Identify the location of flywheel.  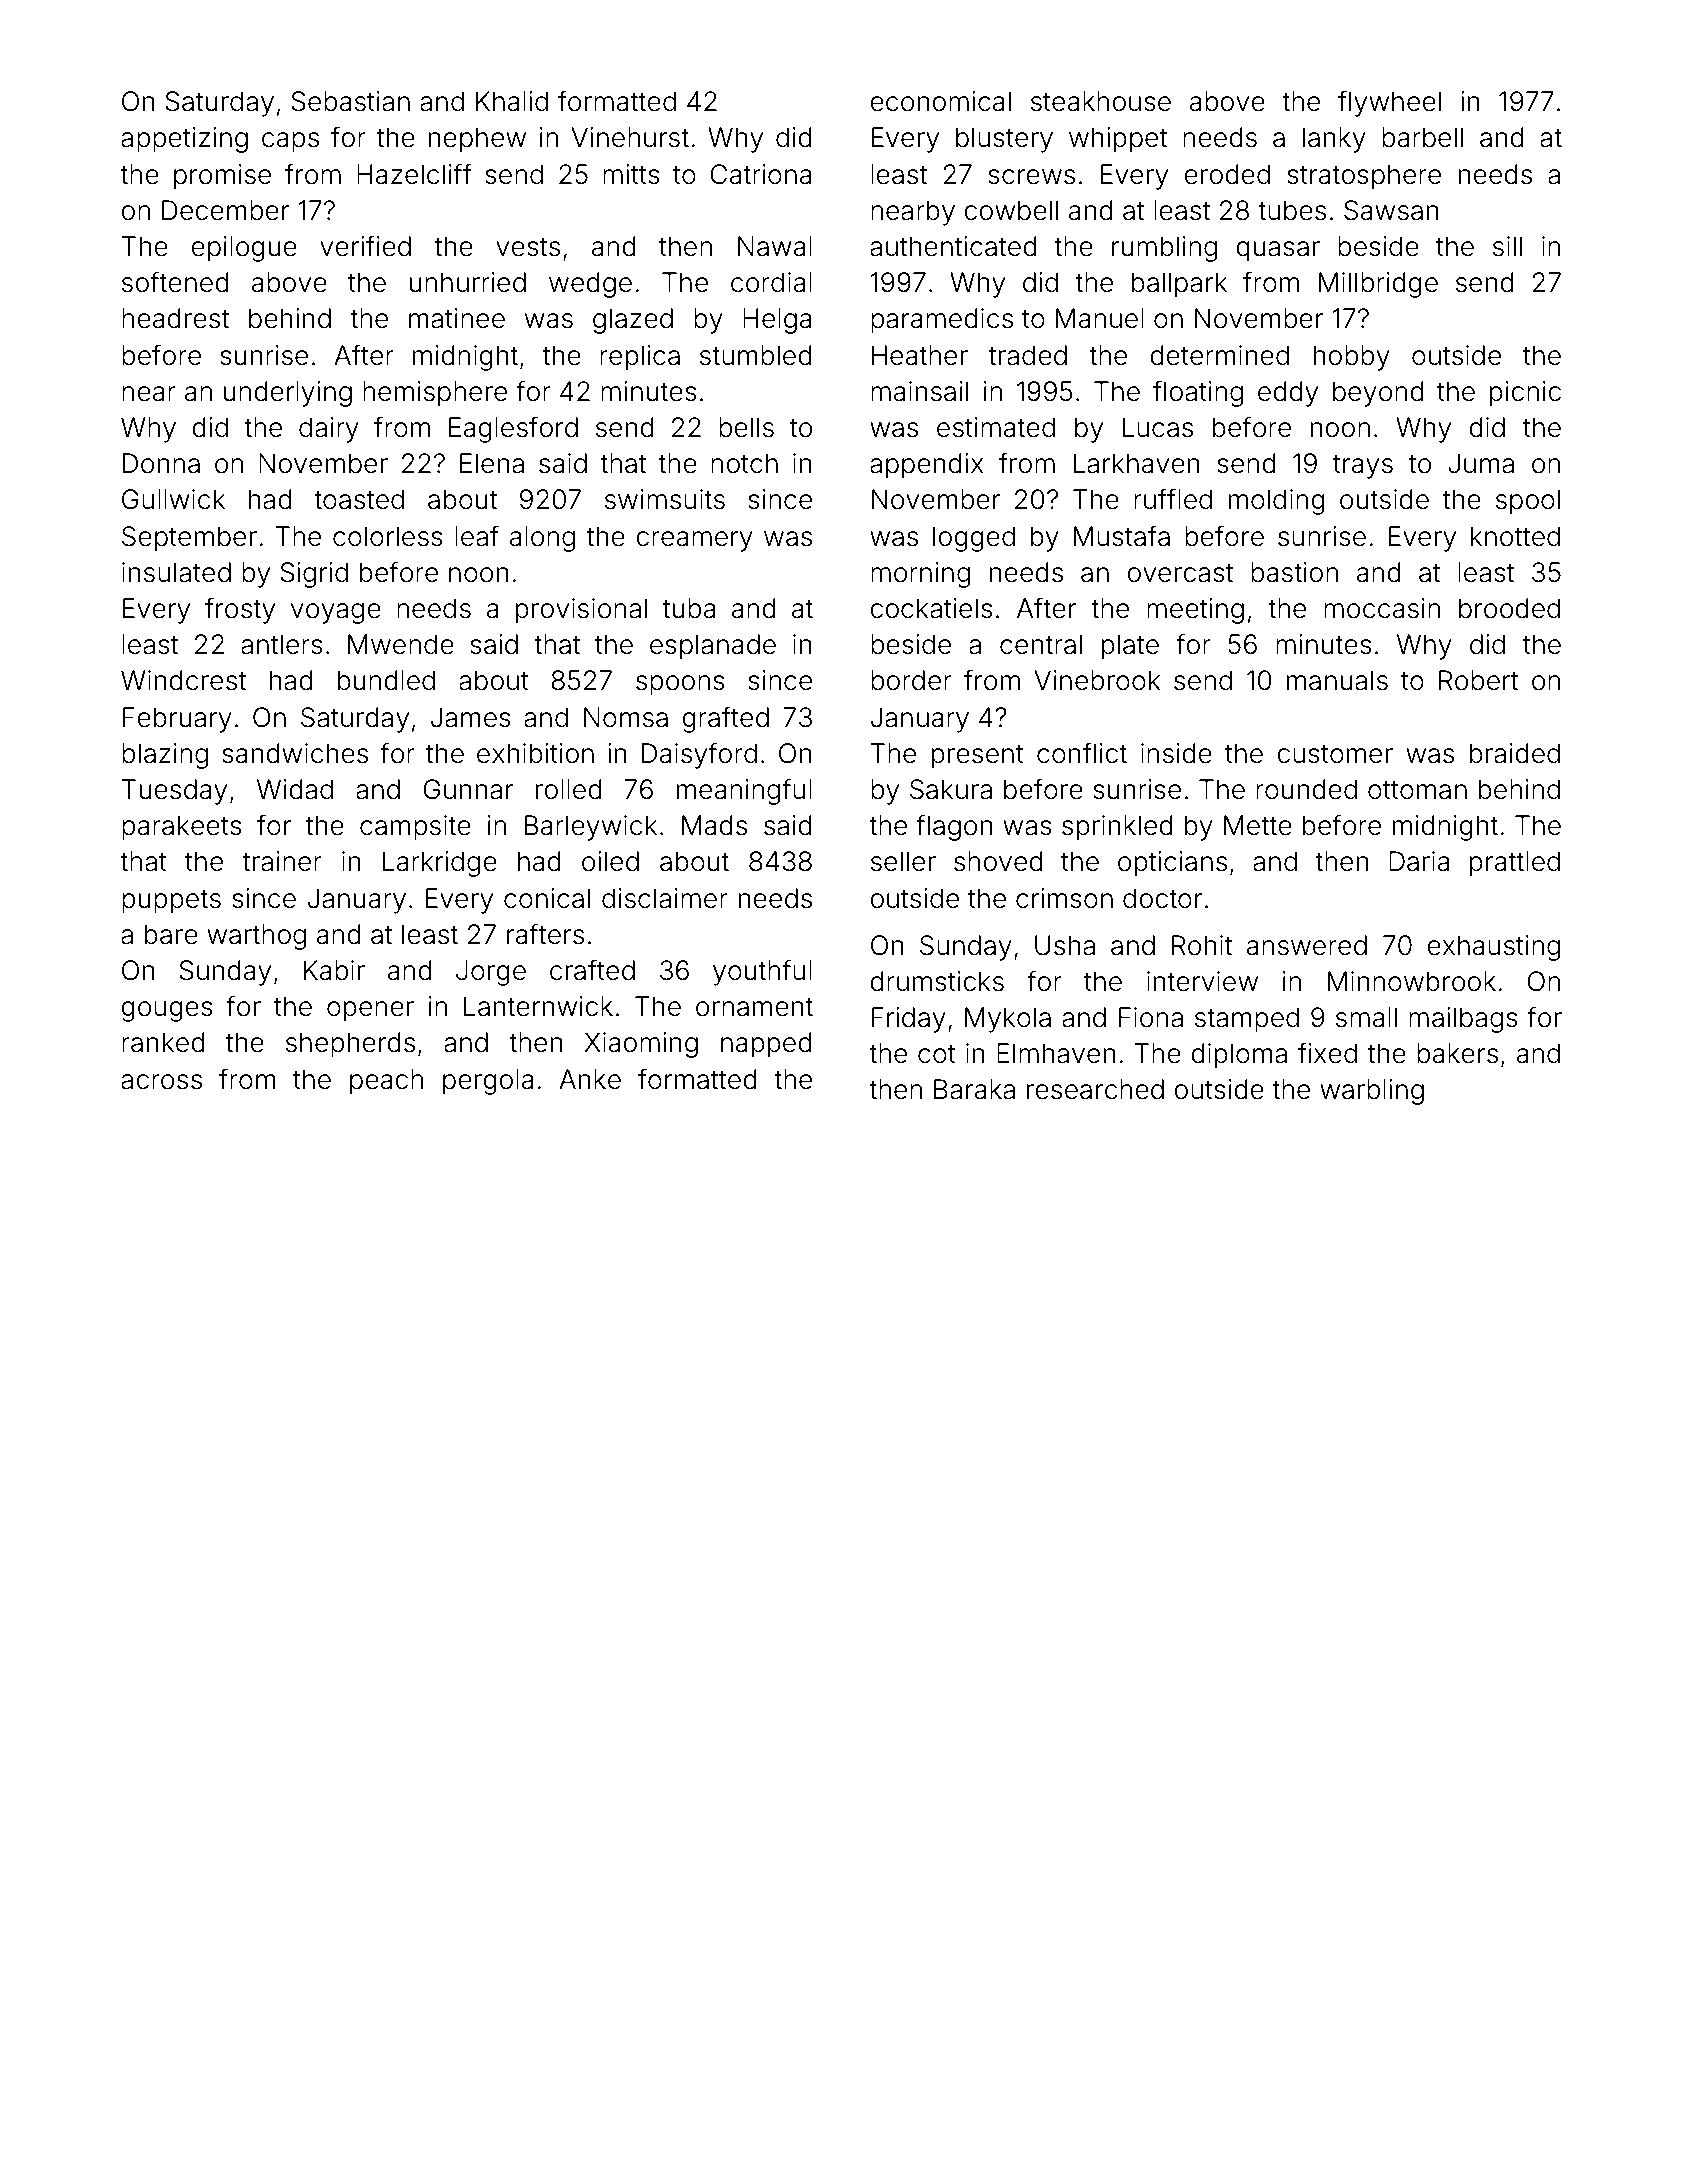
(1389, 103).
